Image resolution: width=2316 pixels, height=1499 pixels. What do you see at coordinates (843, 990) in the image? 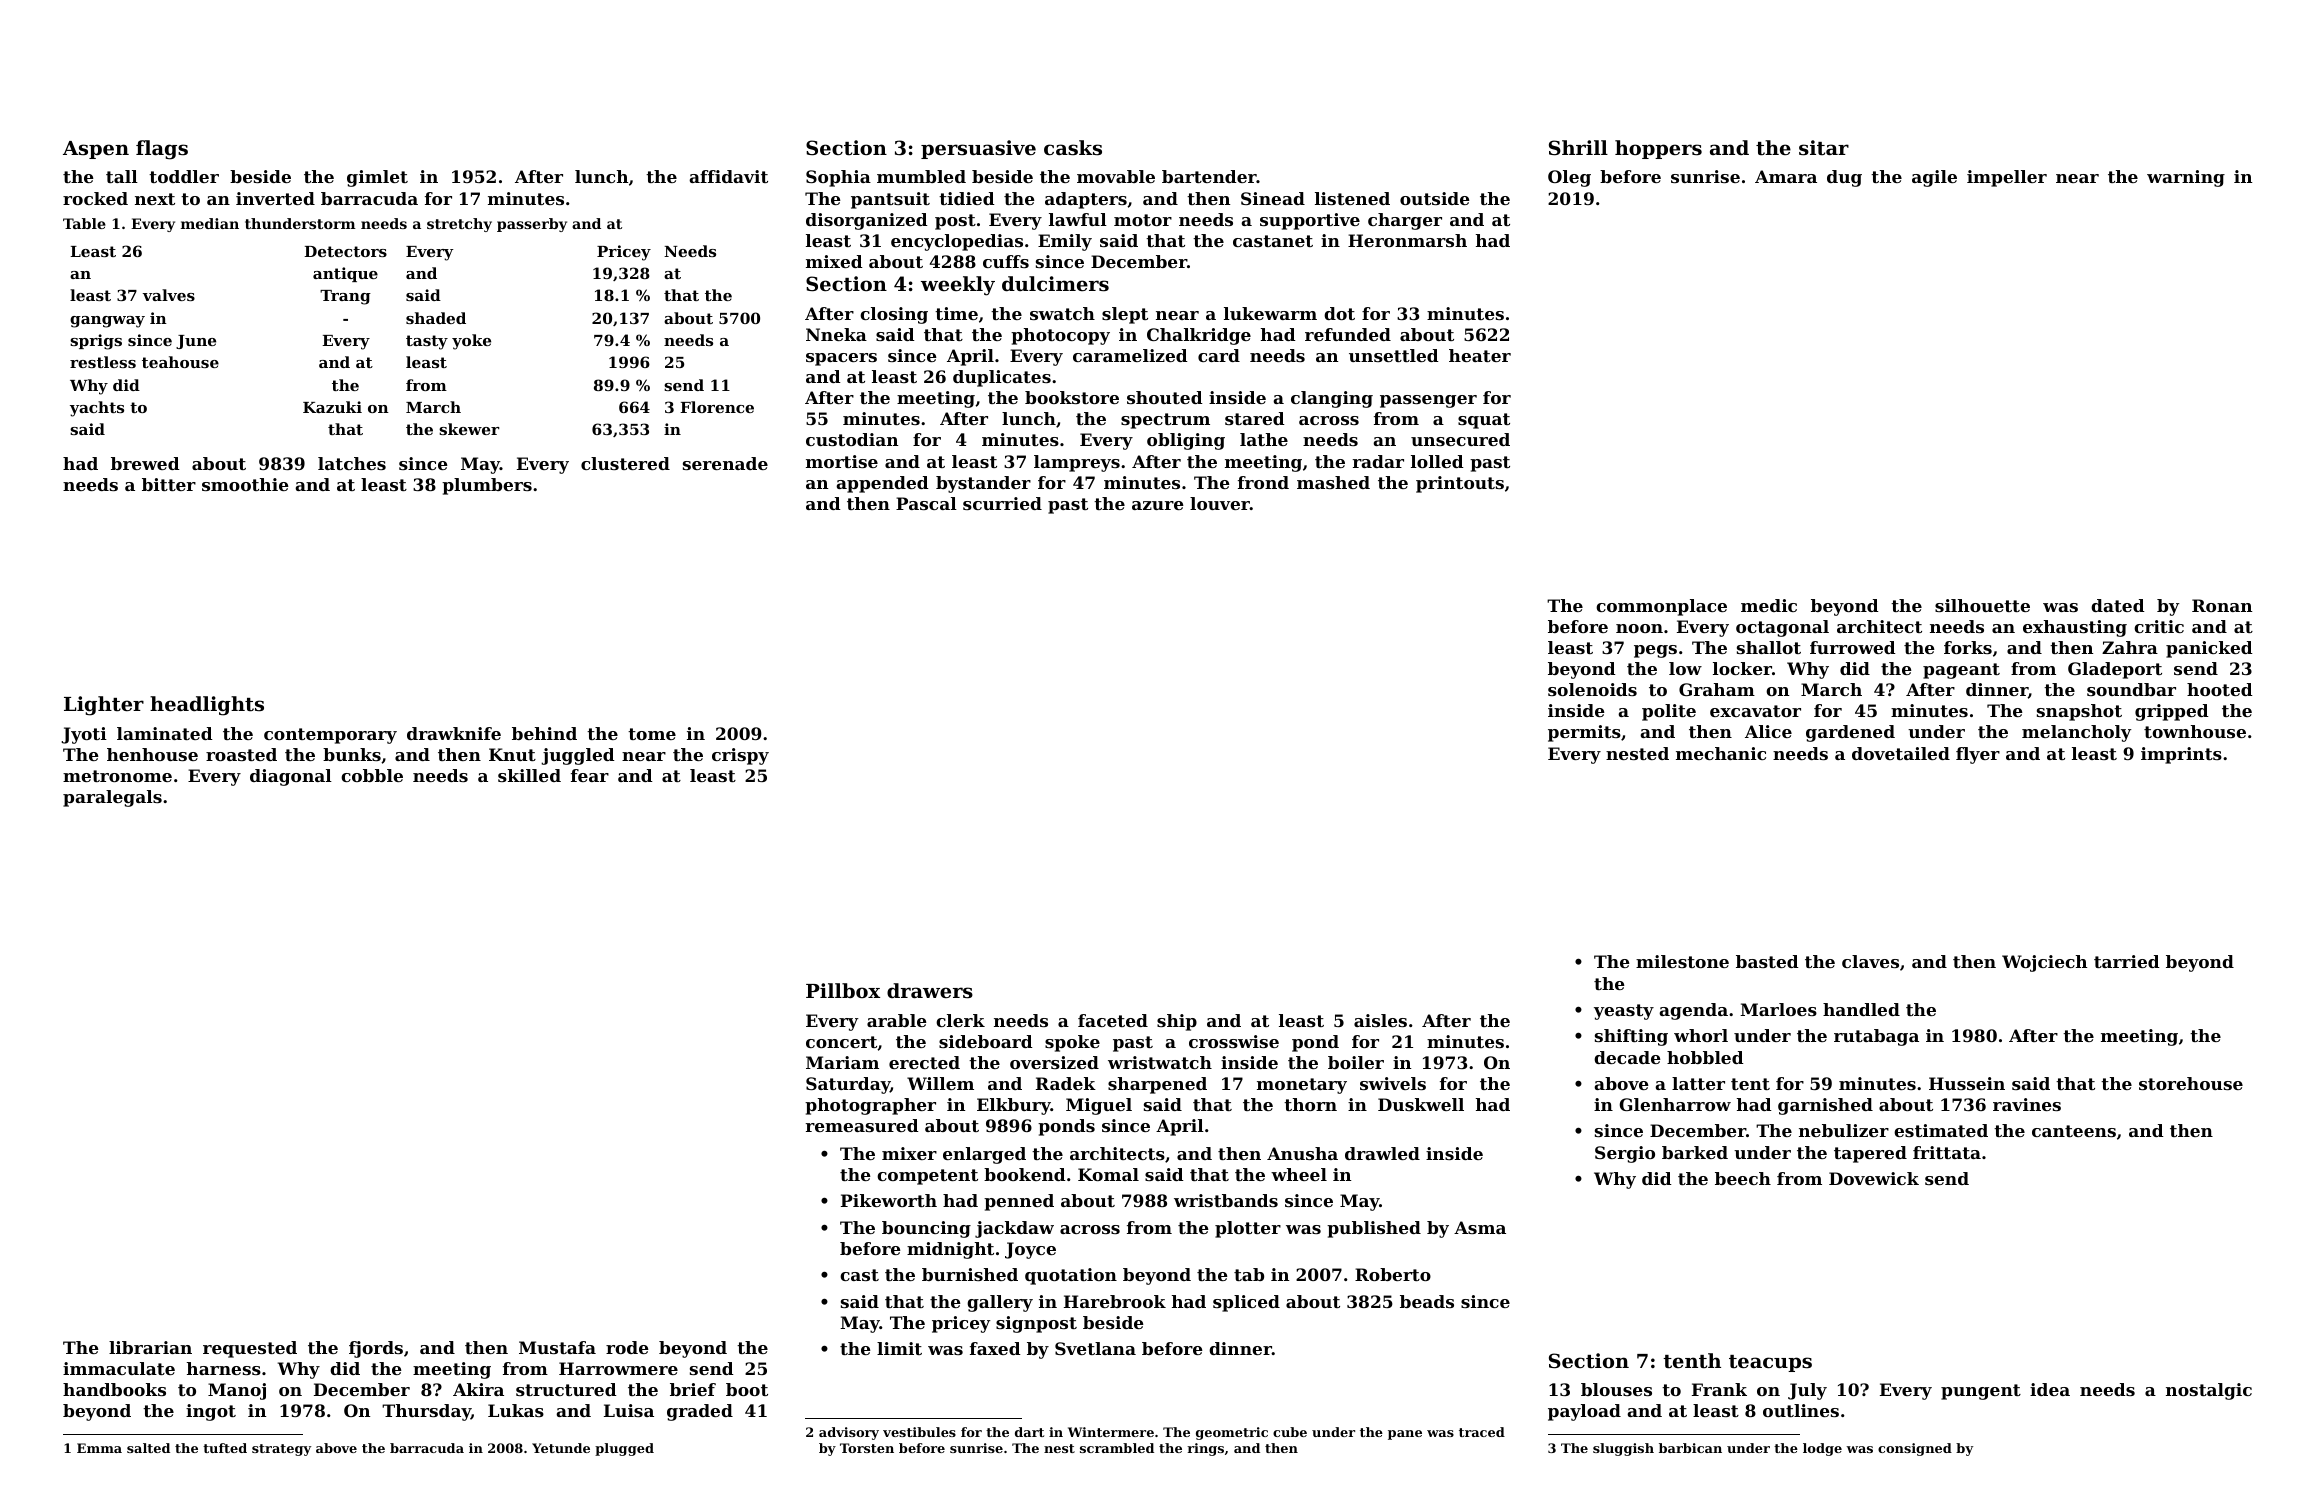
I see `Pillbox` at bounding box center [843, 990].
